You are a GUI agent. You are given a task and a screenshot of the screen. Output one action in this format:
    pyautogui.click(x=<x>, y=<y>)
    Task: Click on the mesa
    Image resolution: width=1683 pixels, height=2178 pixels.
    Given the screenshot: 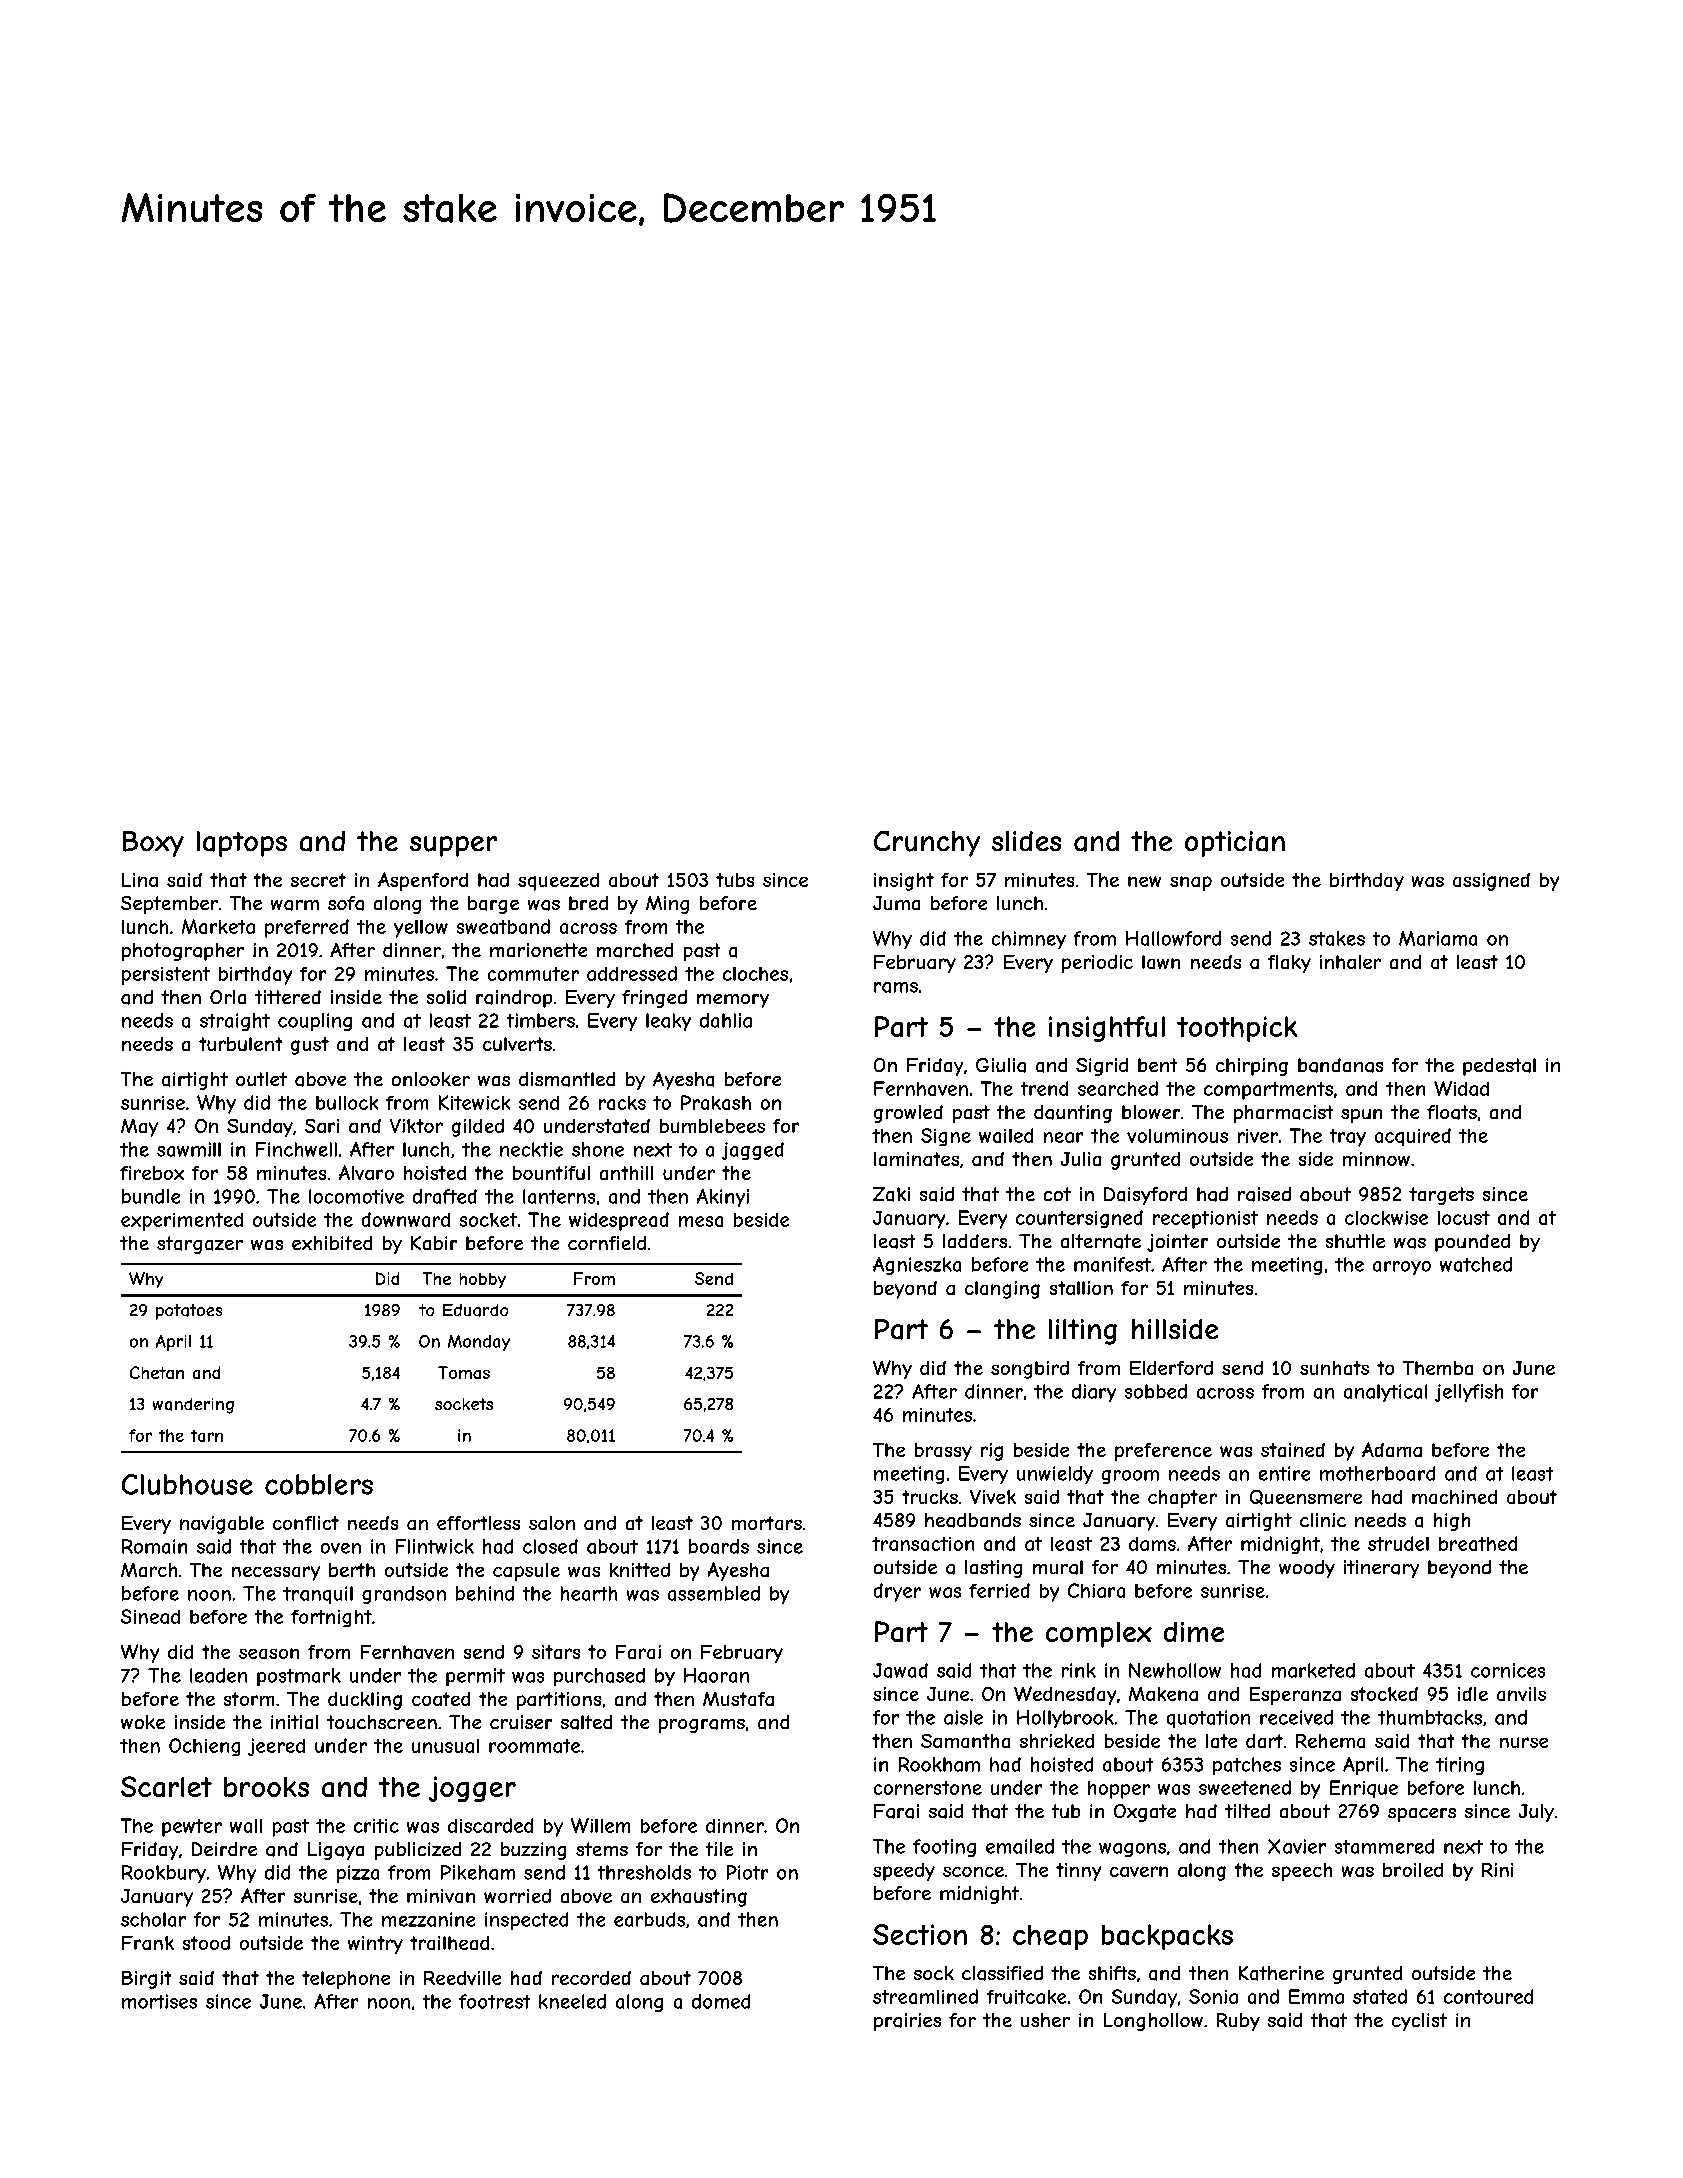 What is the action you would take?
    pyautogui.click(x=701, y=1221)
